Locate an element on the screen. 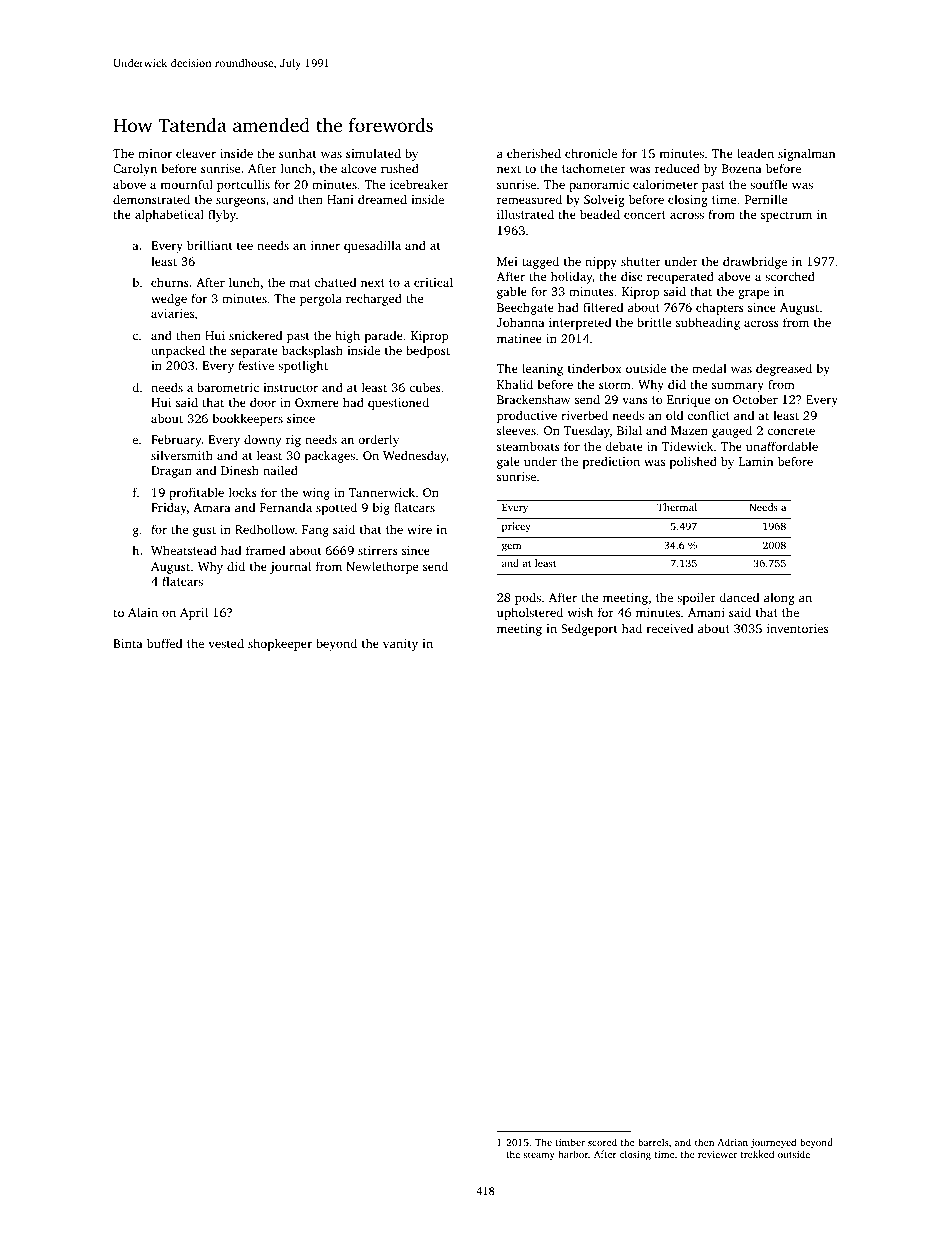  Bozena is located at coordinates (742, 168).
